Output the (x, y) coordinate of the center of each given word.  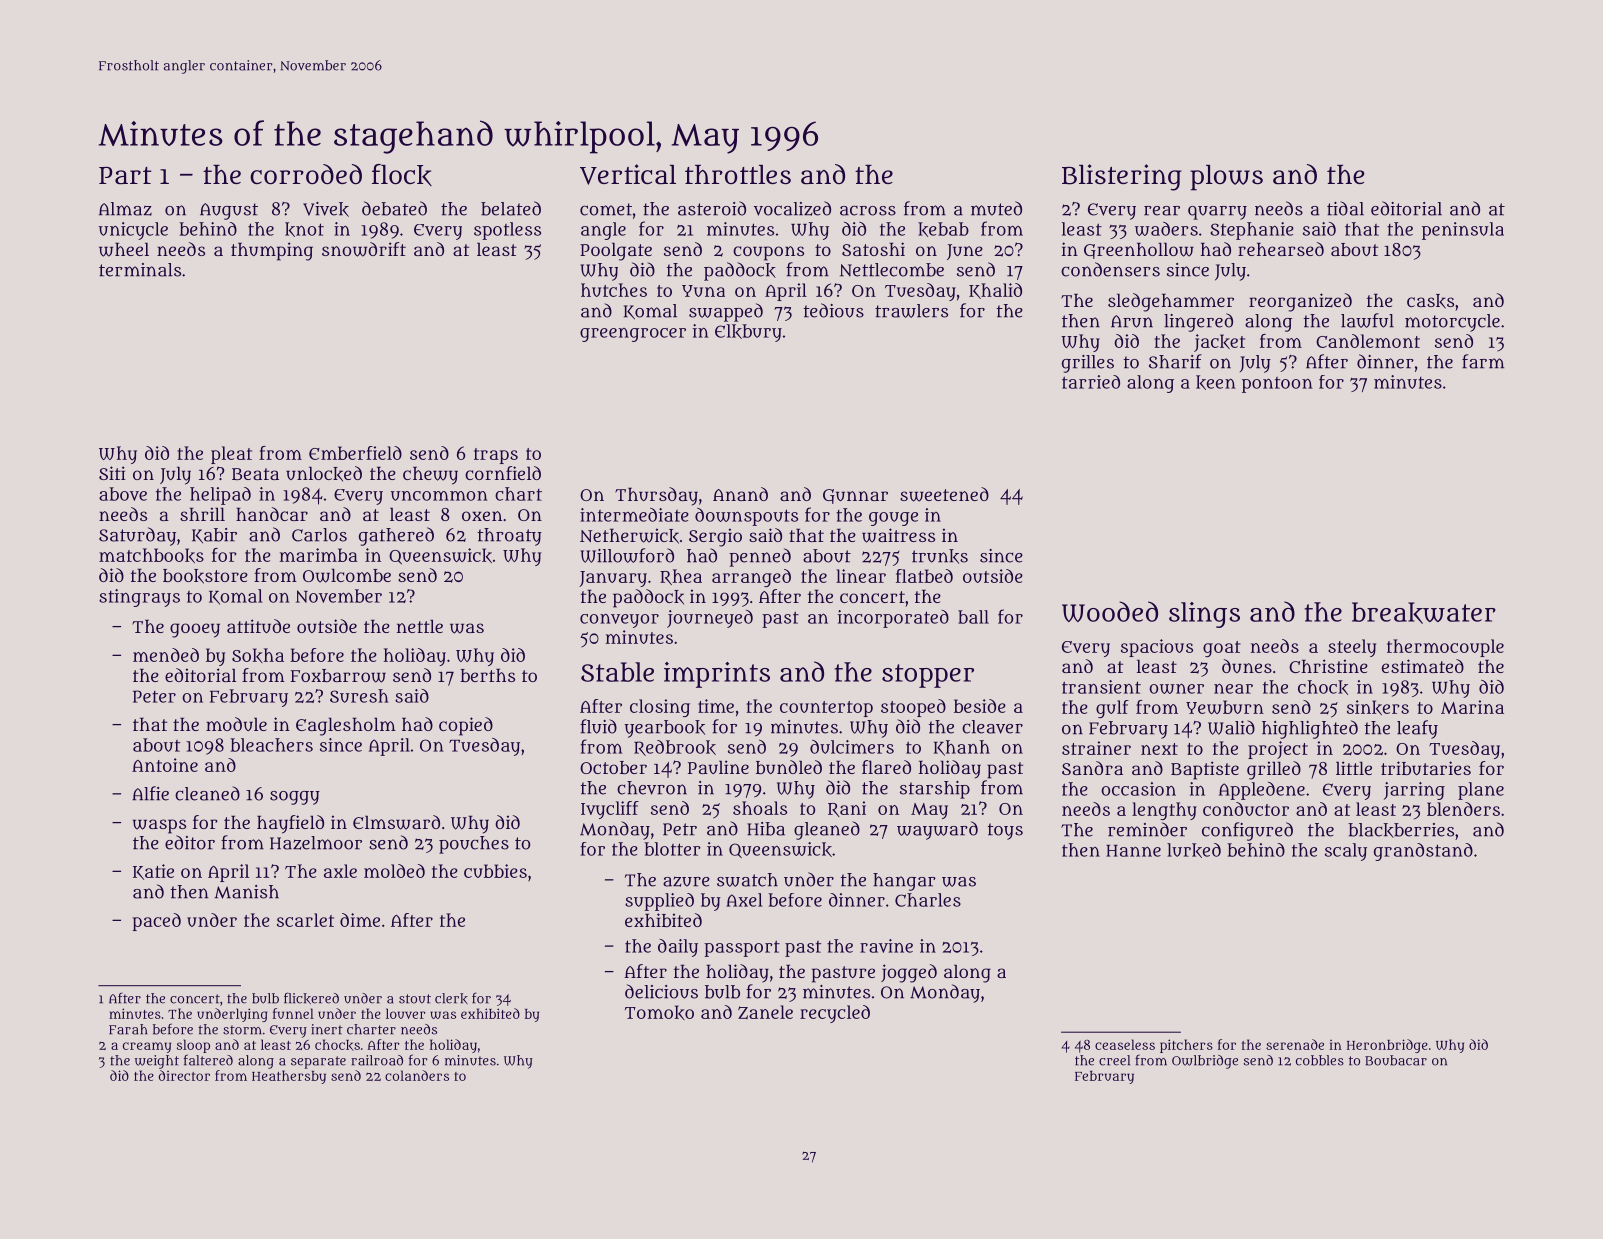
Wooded (1110, 611)
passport (742, 948)
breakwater (1424, 613)
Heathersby (289, 1077)
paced (156, 922)
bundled (789, 767)
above (123, 494)
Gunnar (855, 496)
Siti (112, 473)
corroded (306, 174)
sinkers (1378, 707)
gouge (893, 519)
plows (1226, 178)
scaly (1346, 852)
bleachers (271, 745)
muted (996, 208)
